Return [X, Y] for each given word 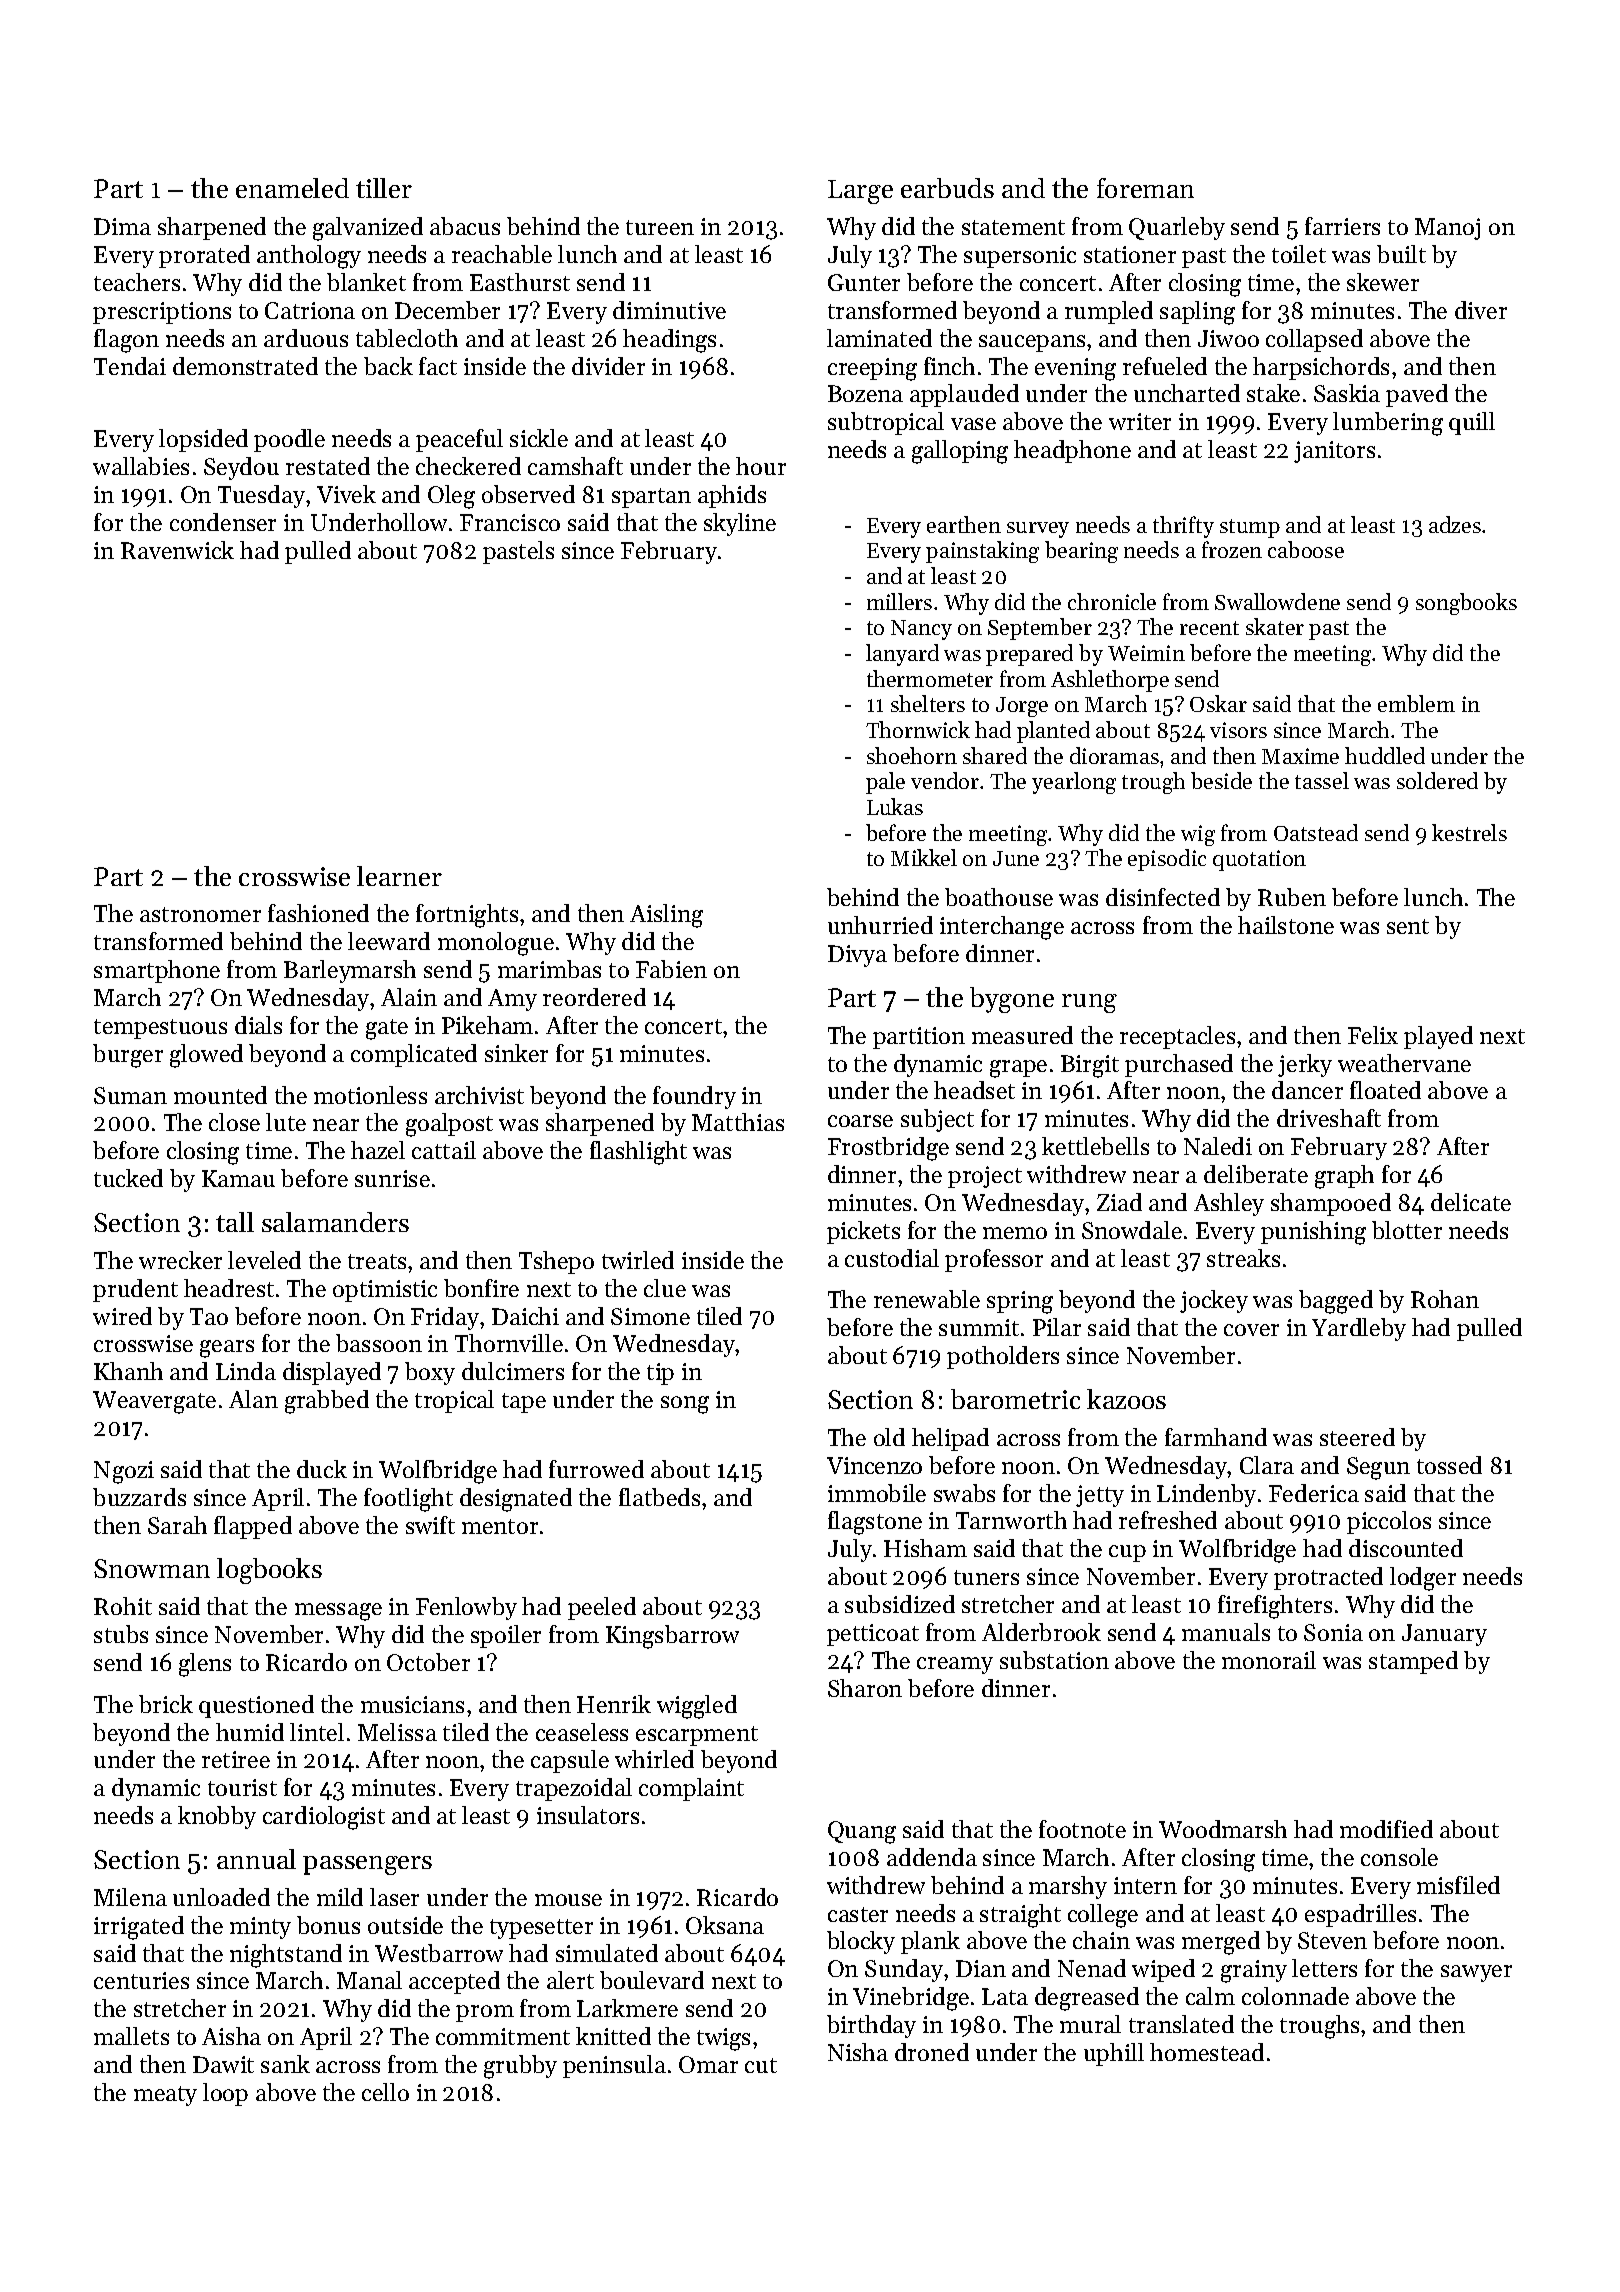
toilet [1299, 254]
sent [1408, 926]
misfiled [1458, 1885]
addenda [932, 1857]
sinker [516, 1053]
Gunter [864, 282]
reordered [594, 997]
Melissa [397, 1732]
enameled [292, 188]
